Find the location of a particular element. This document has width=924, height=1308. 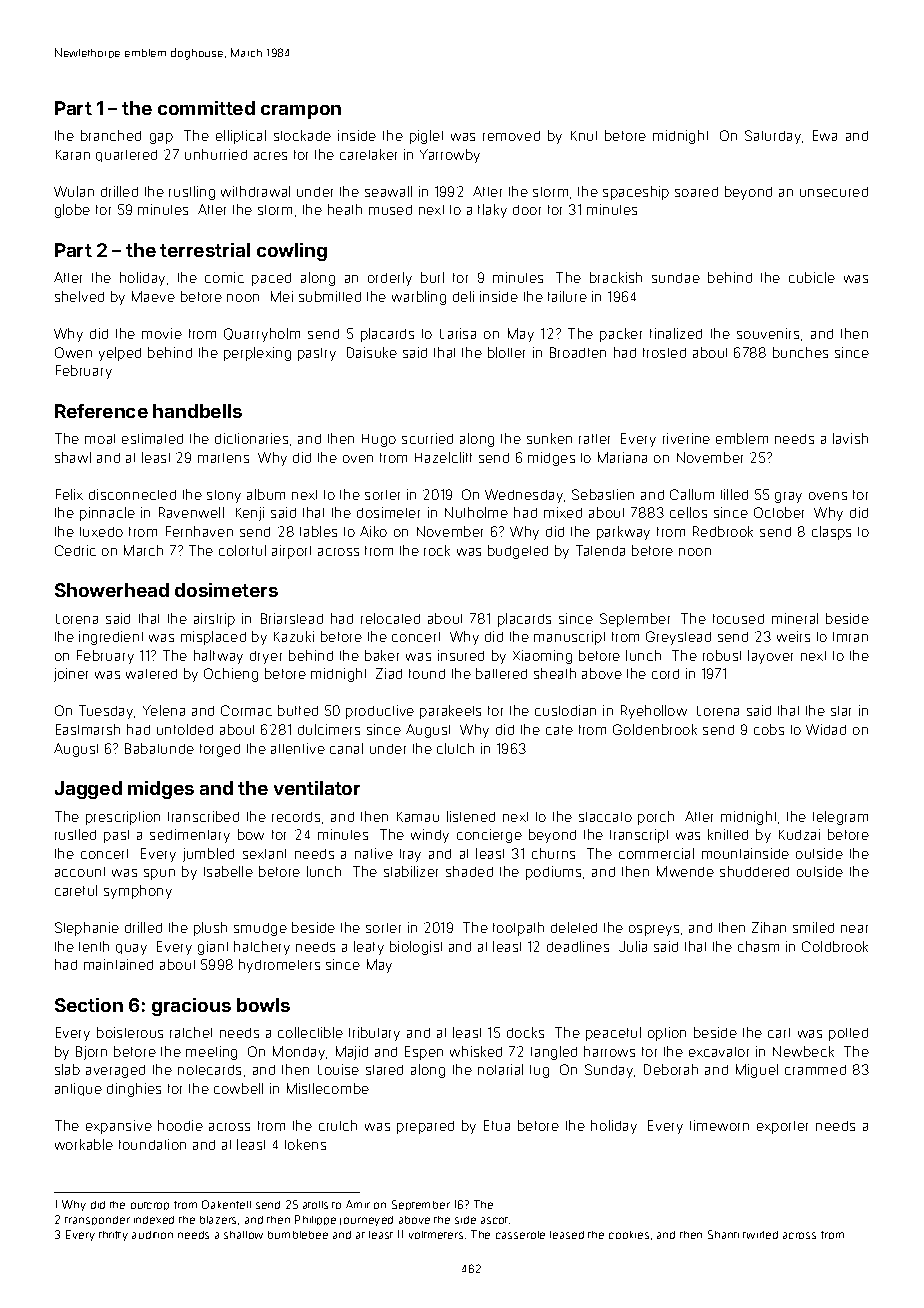

finalized is located at coordinates (676, 333).
